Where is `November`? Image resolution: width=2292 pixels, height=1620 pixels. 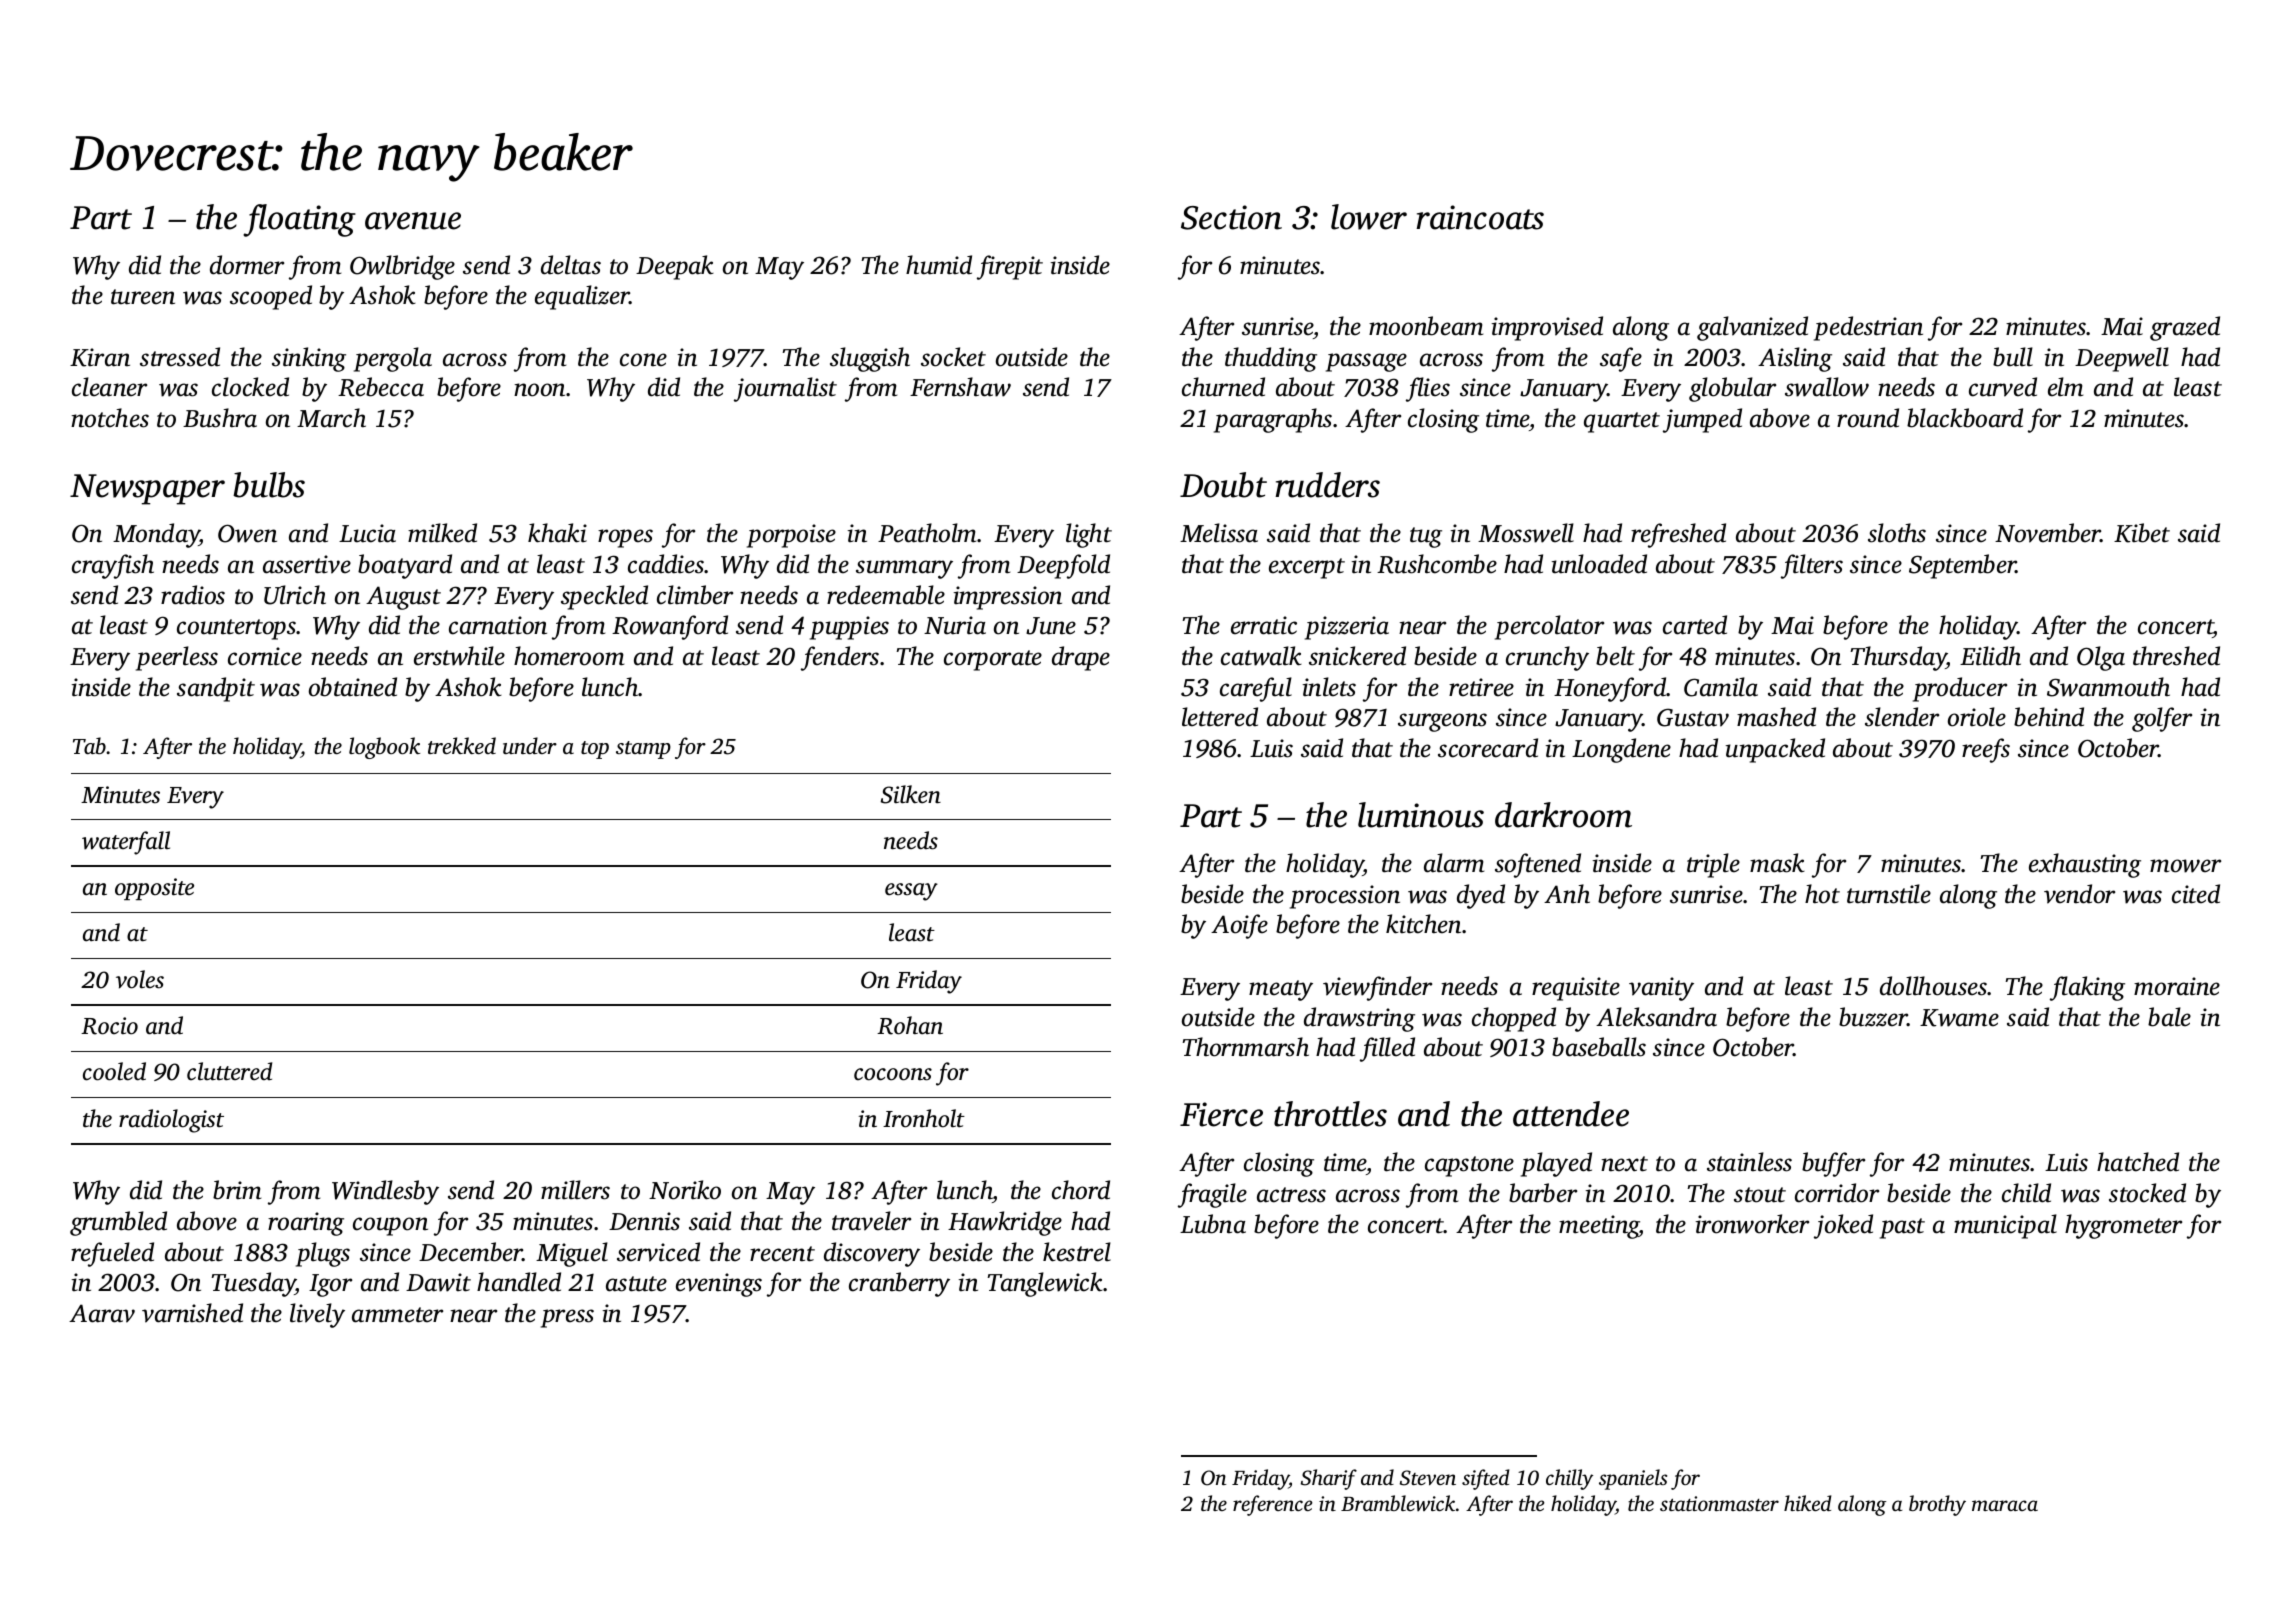
November is located at coordinates (2048, 533).
